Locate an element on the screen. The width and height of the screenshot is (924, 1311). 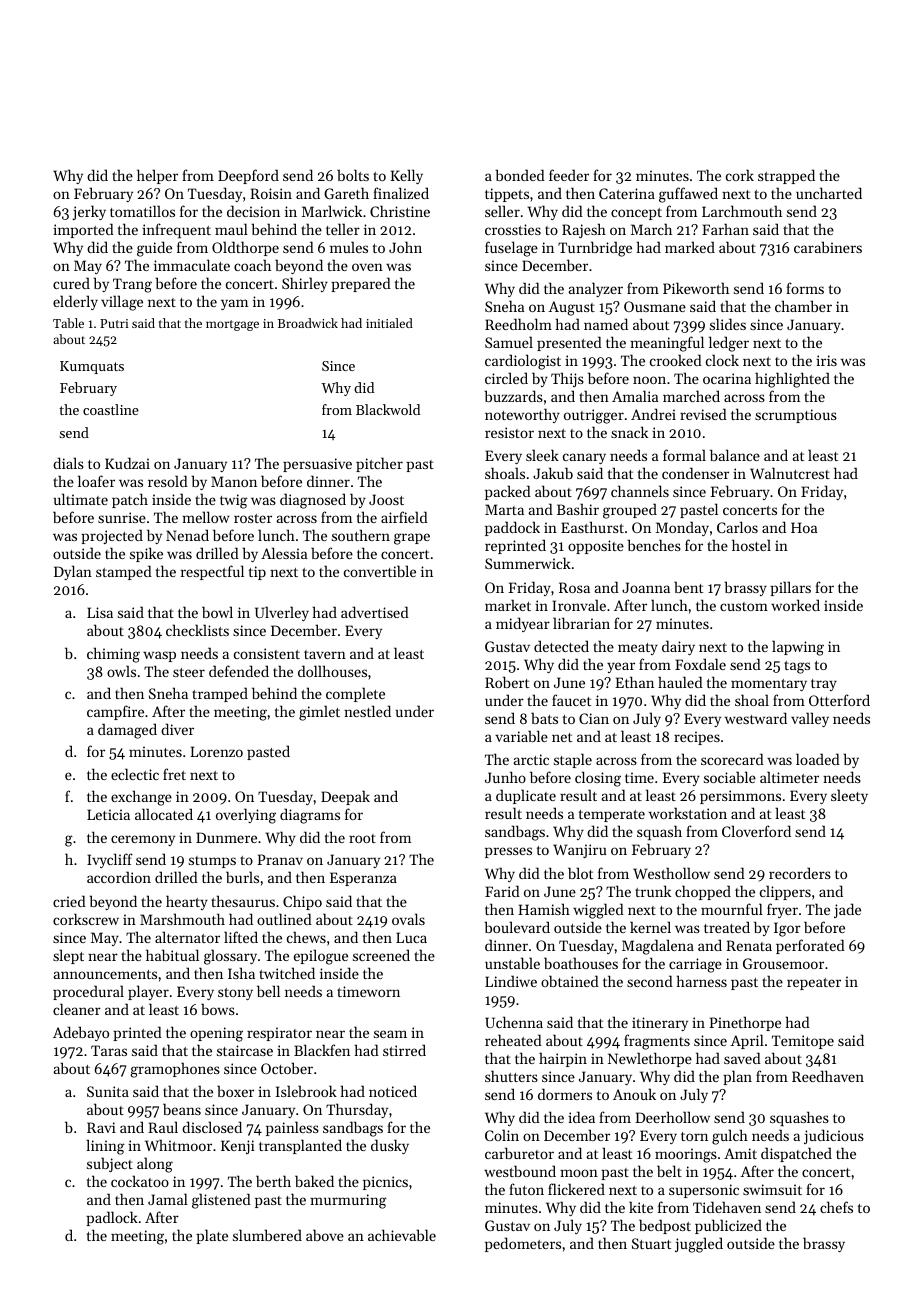
Pranav is located at coordinates (280, 859).
